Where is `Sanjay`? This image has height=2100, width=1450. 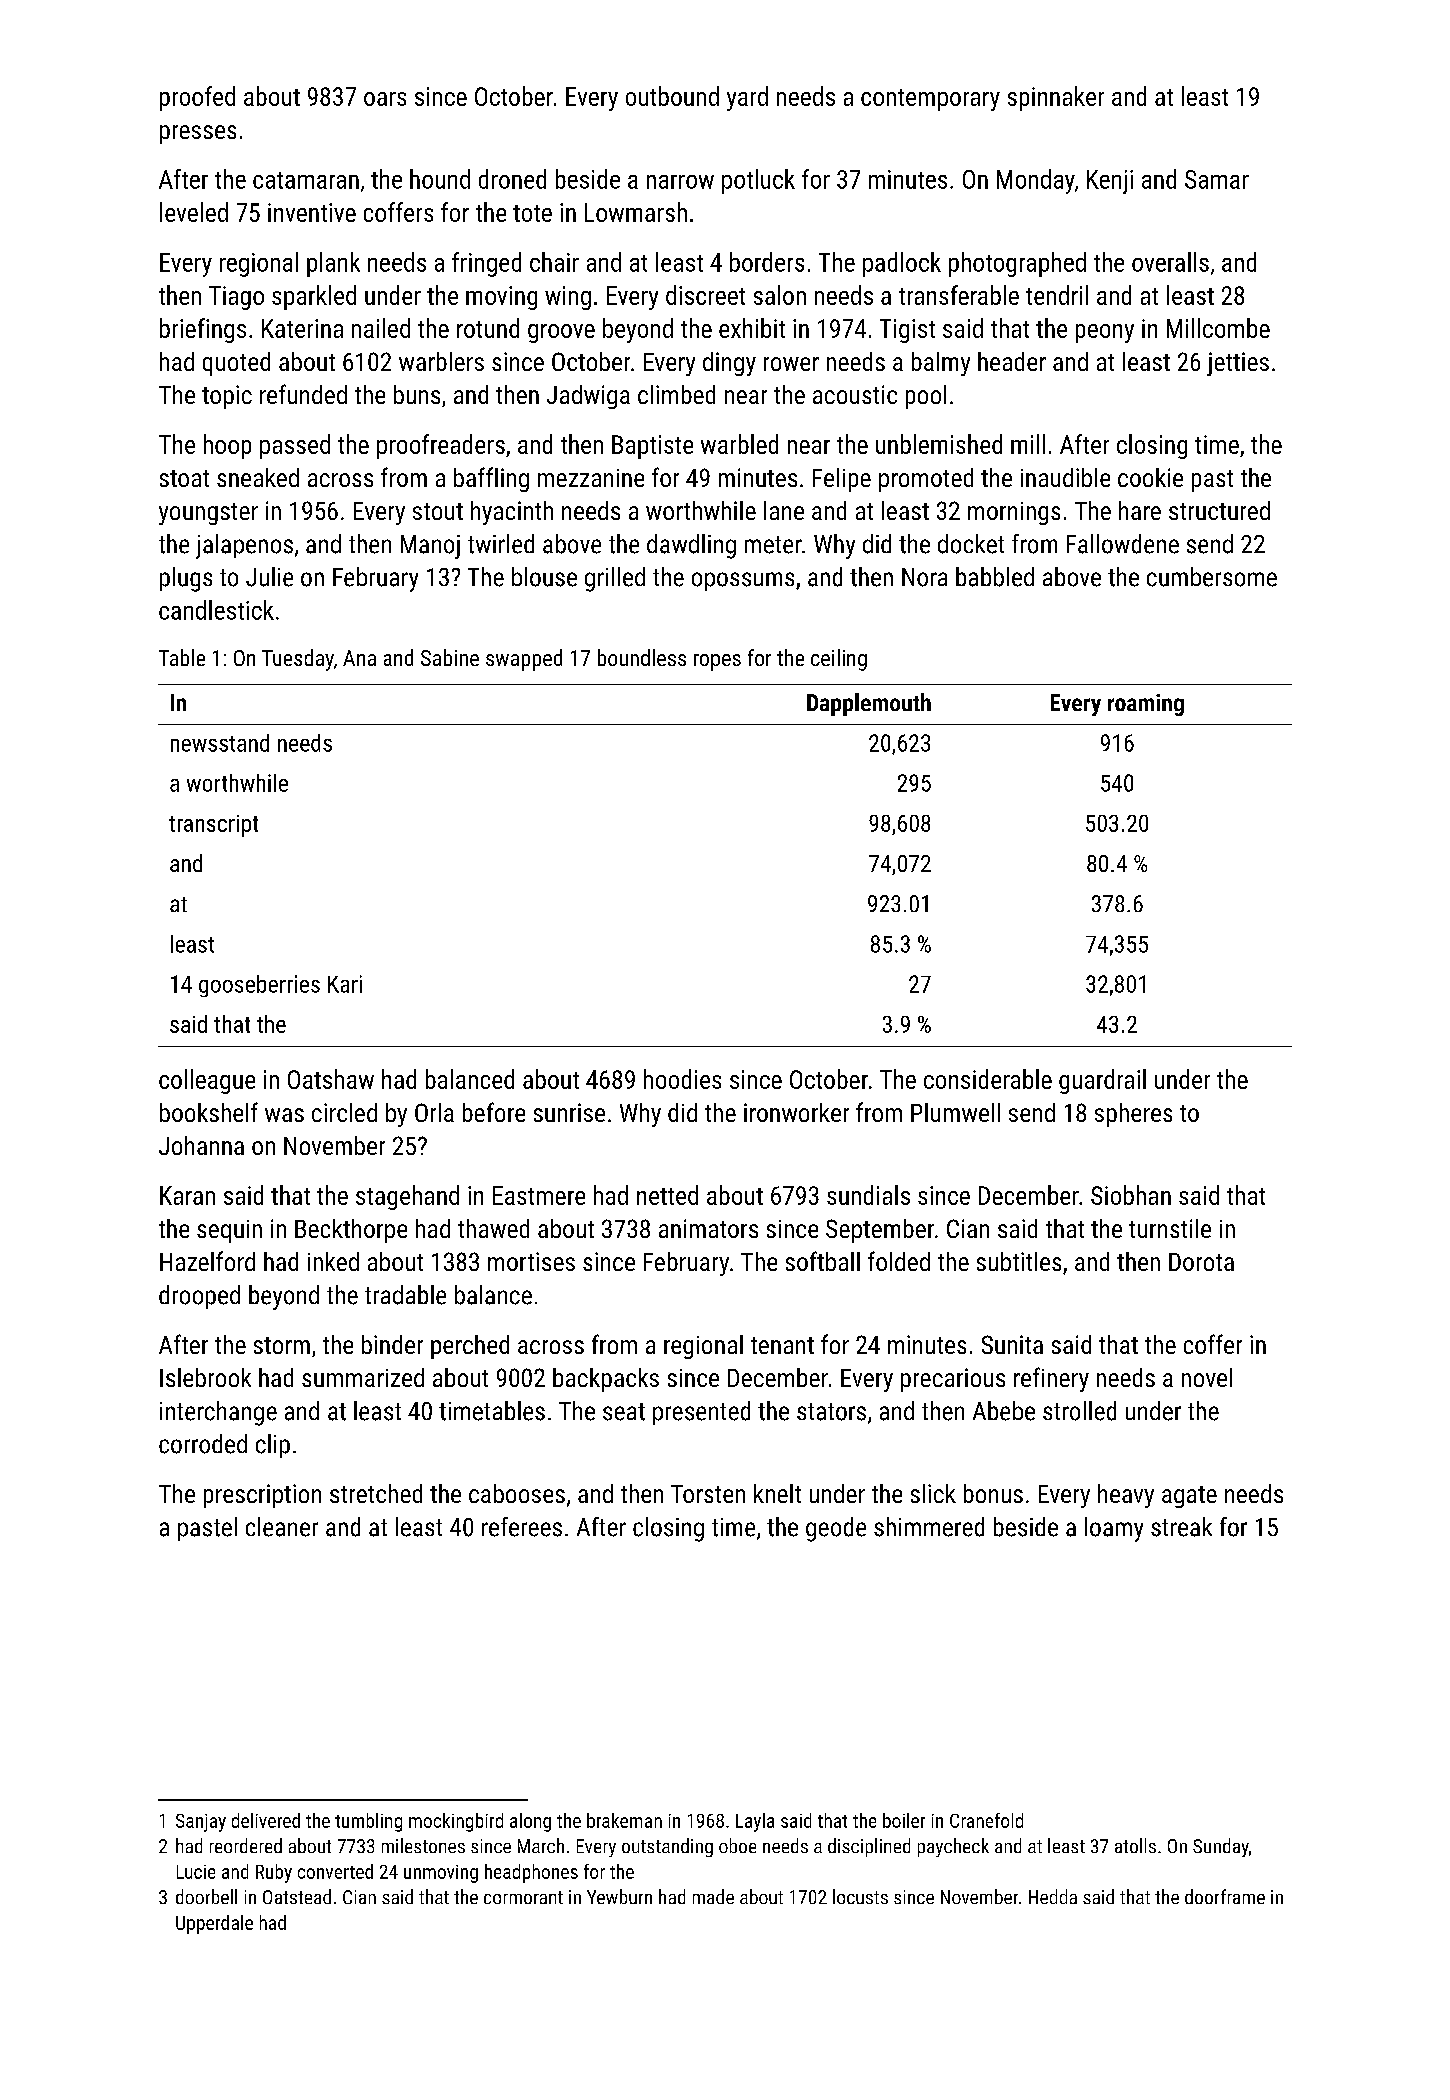 Sanjay is located at coordinates (201, 1823).
